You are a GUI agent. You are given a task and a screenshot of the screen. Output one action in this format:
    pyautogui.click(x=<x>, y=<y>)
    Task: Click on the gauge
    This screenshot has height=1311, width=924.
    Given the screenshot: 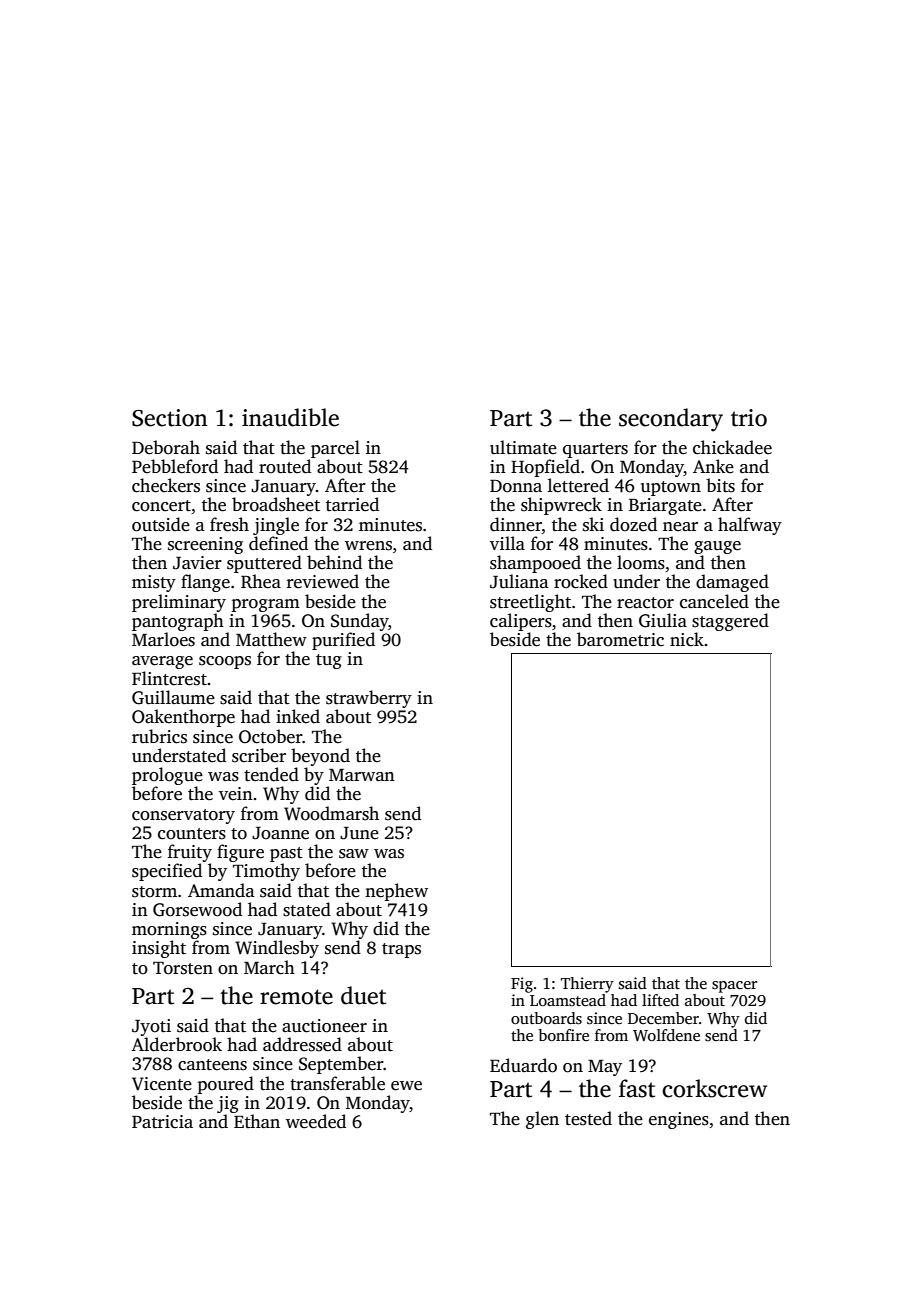 What is the action you would take?
    pyautogui.click(x=717, y=547)
